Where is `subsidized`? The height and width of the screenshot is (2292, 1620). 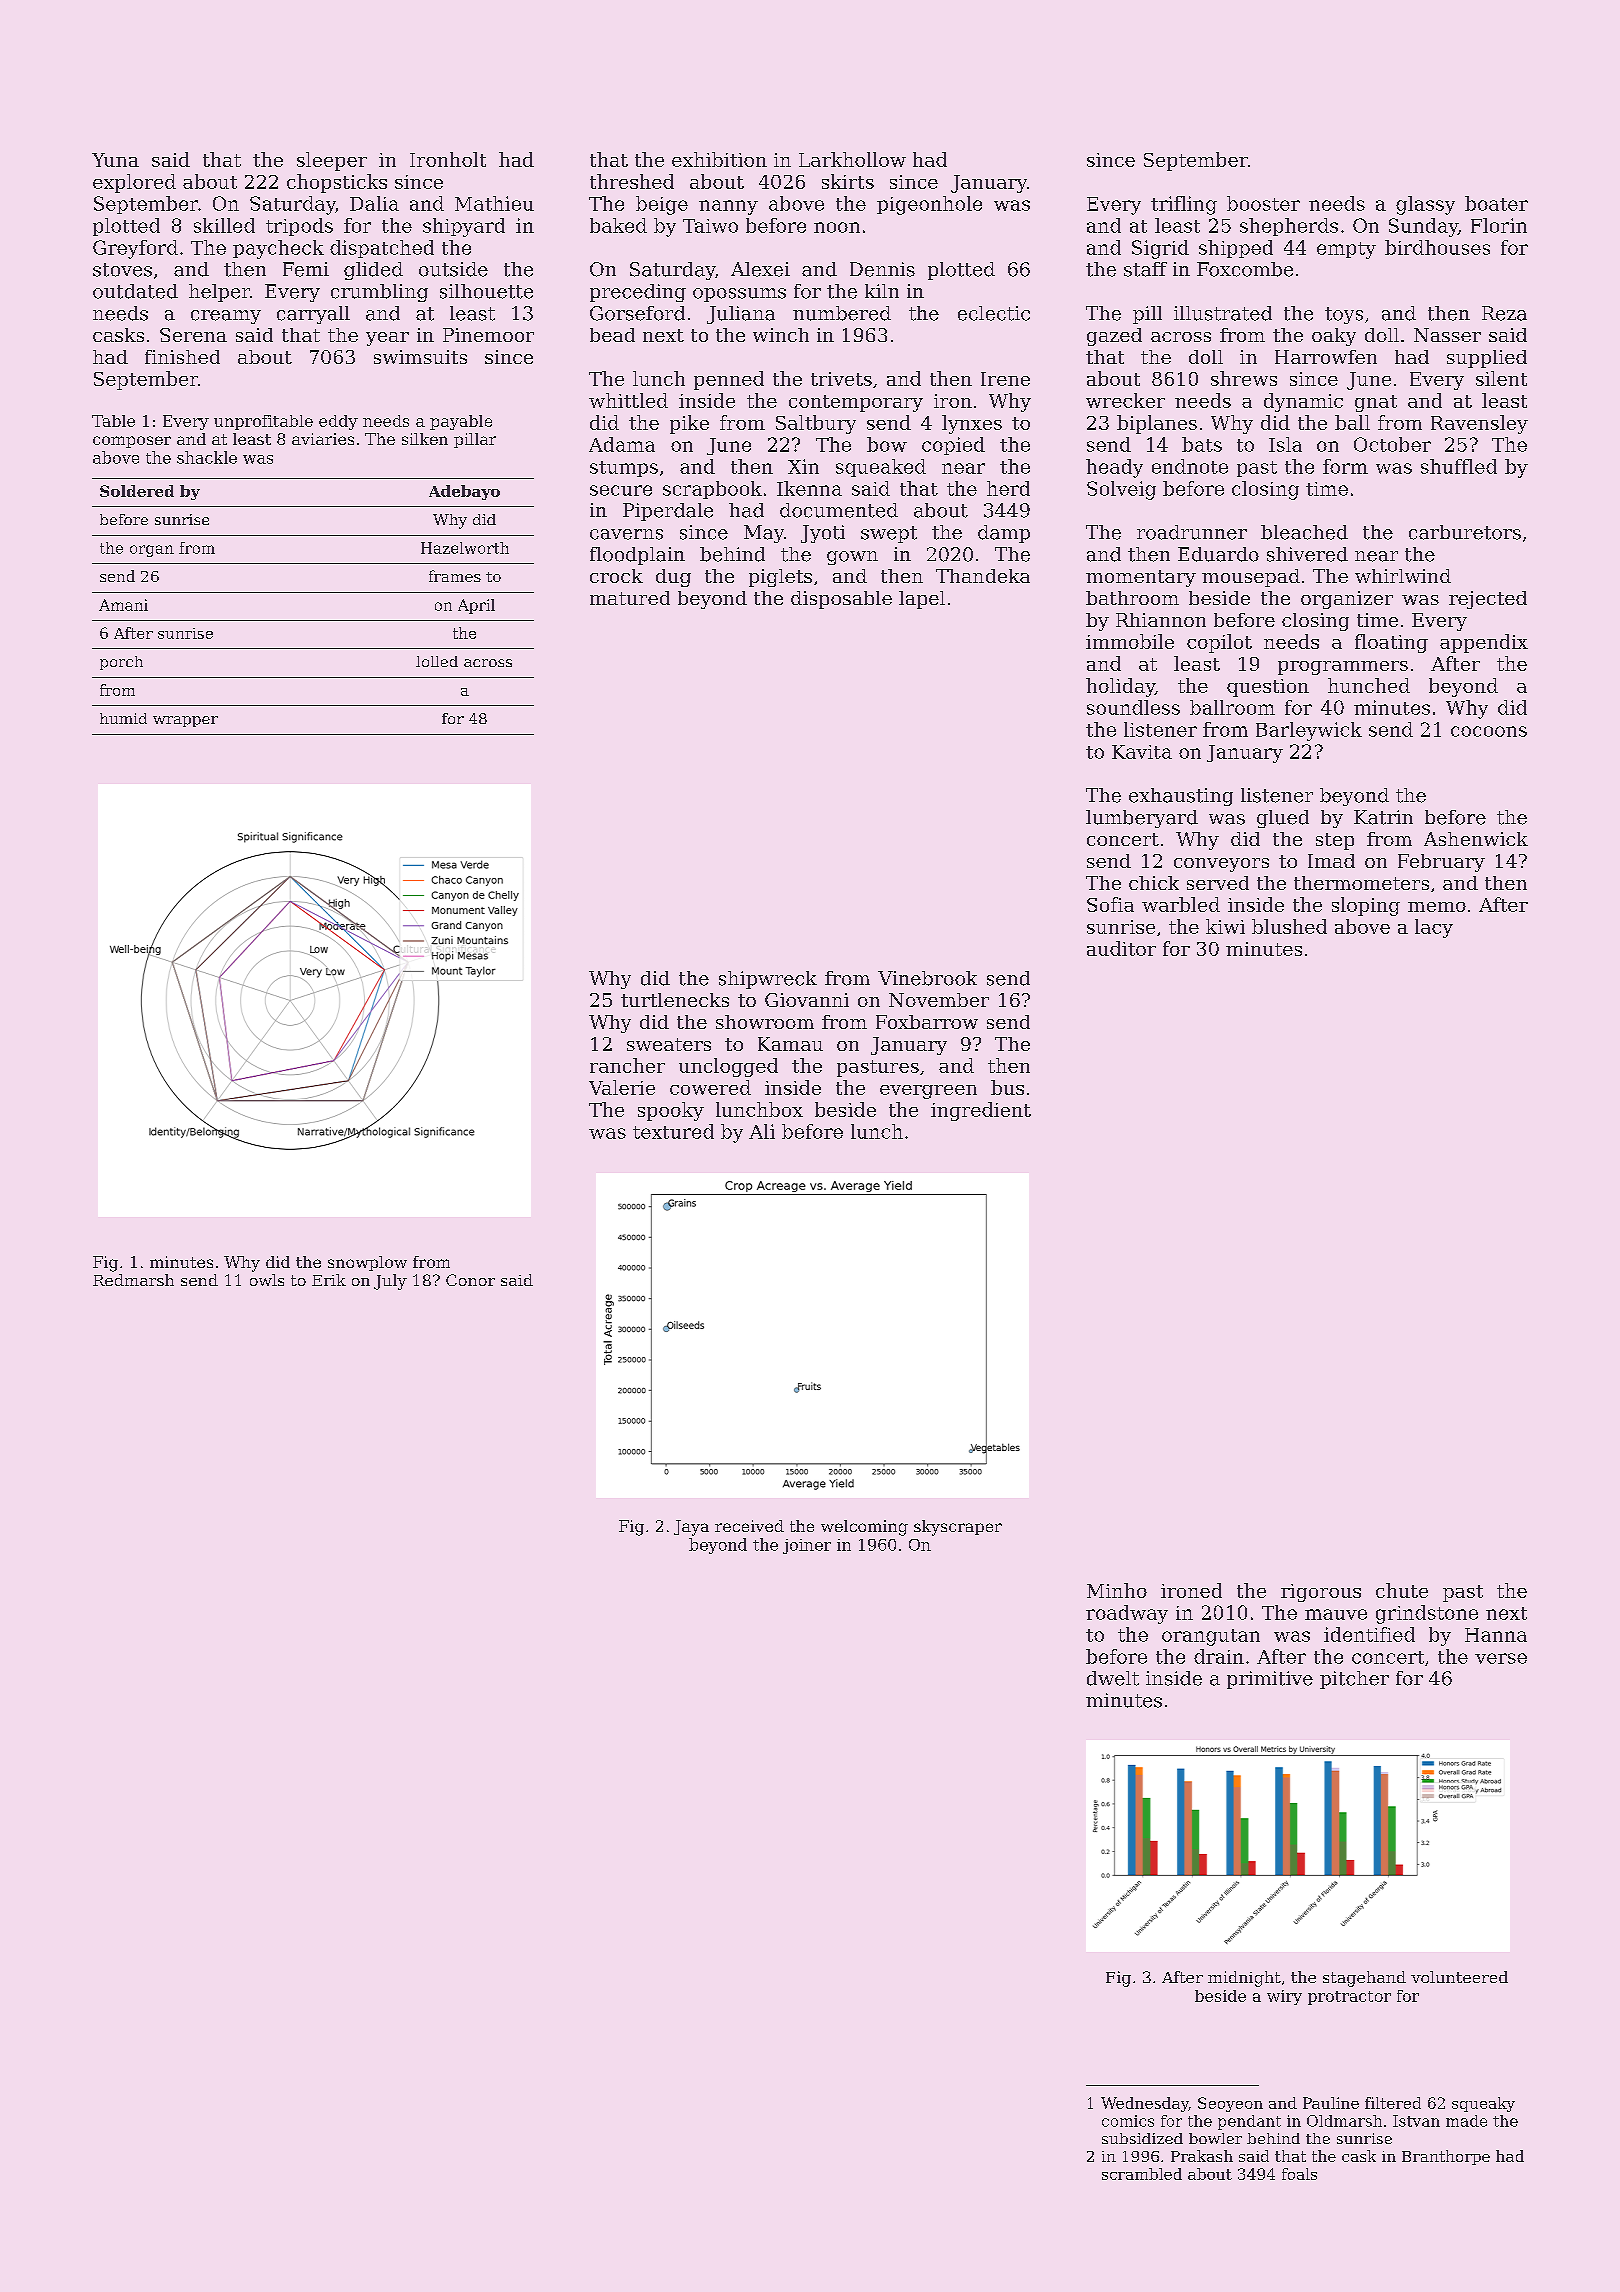
subsidized is located at coordinates (1142, 2138).
